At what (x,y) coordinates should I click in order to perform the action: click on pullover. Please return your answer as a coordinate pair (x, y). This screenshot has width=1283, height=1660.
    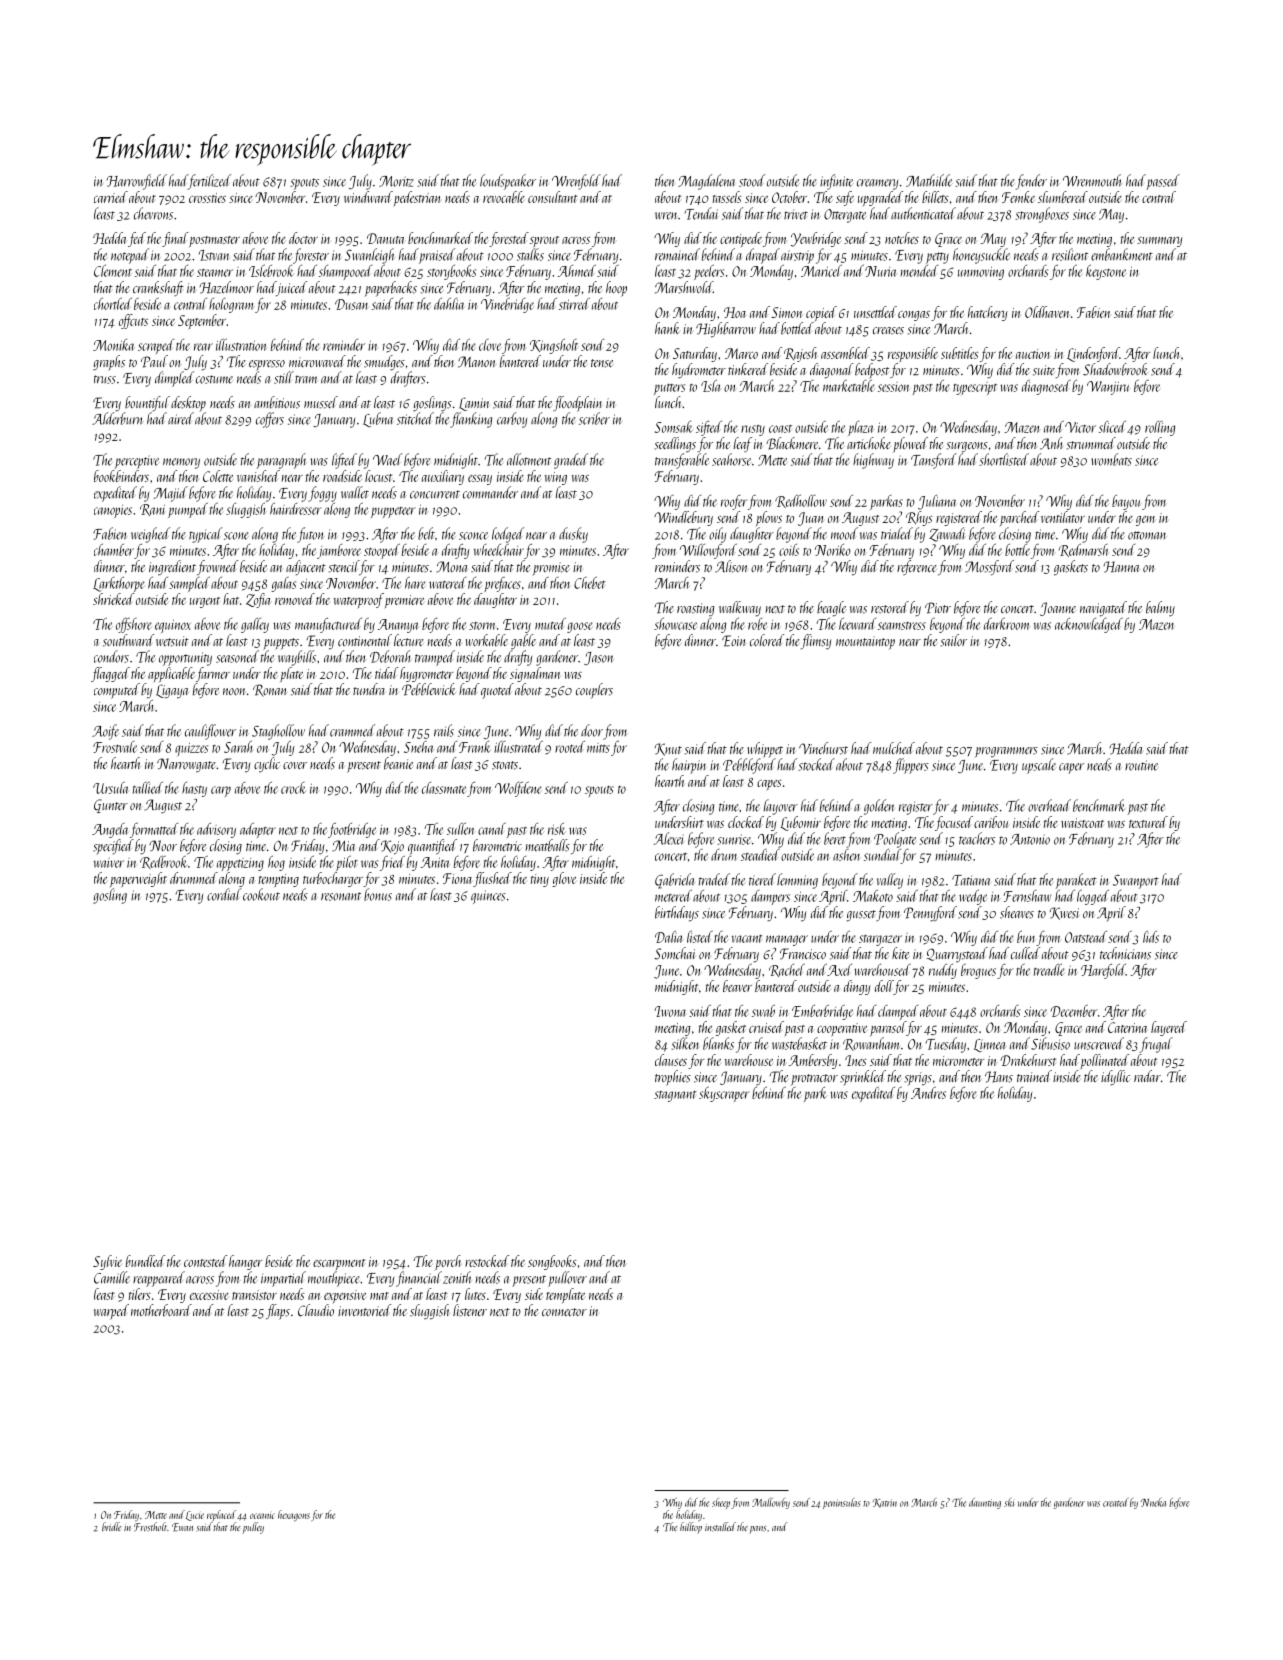
    Looking at the image, I should click on (567, 1279).
